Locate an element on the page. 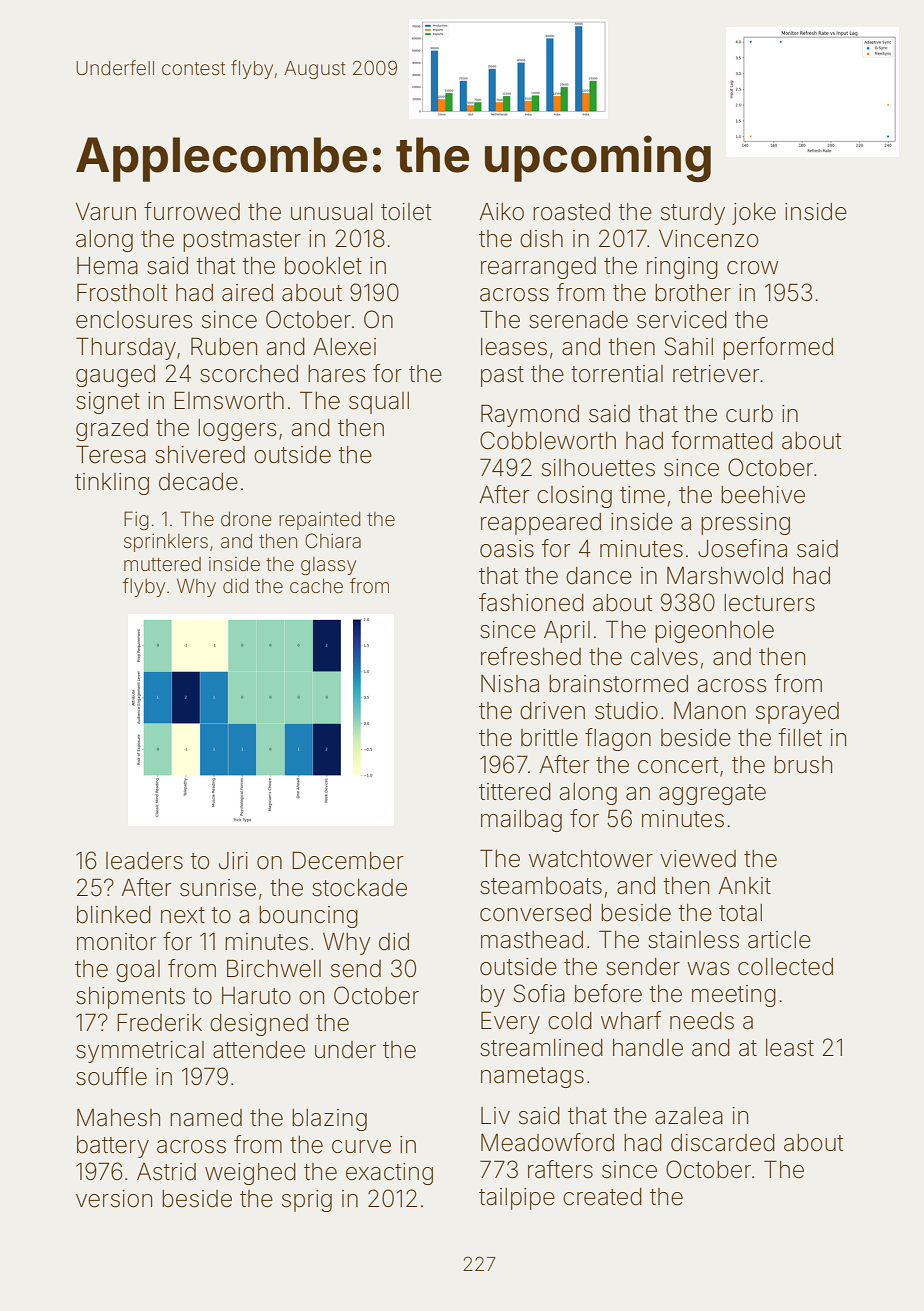 The image size is (924, 1311). discarded is located at coordinates (723, 1143).
